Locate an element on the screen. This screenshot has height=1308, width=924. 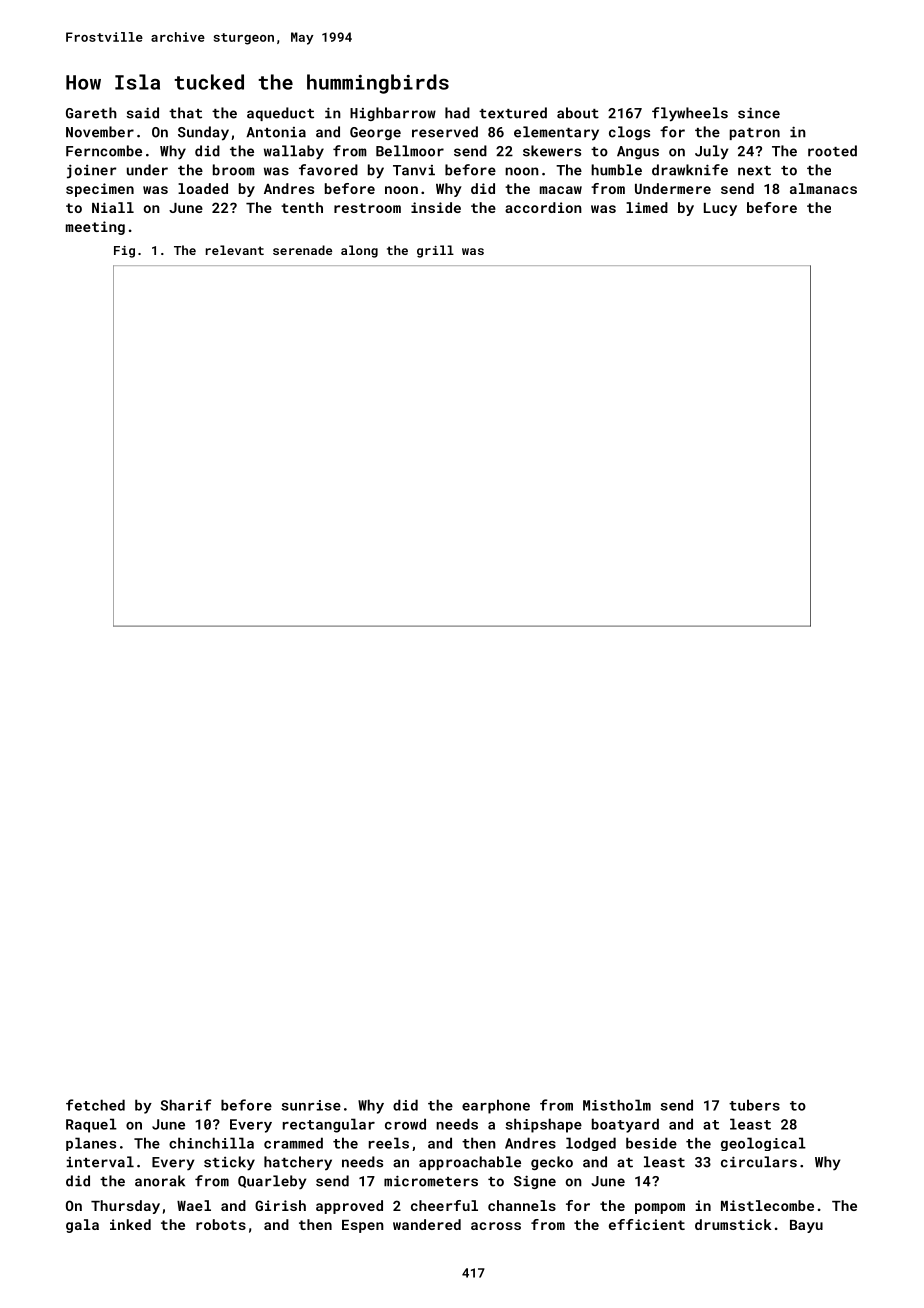
robots is located at coordinates (221, 1224).
